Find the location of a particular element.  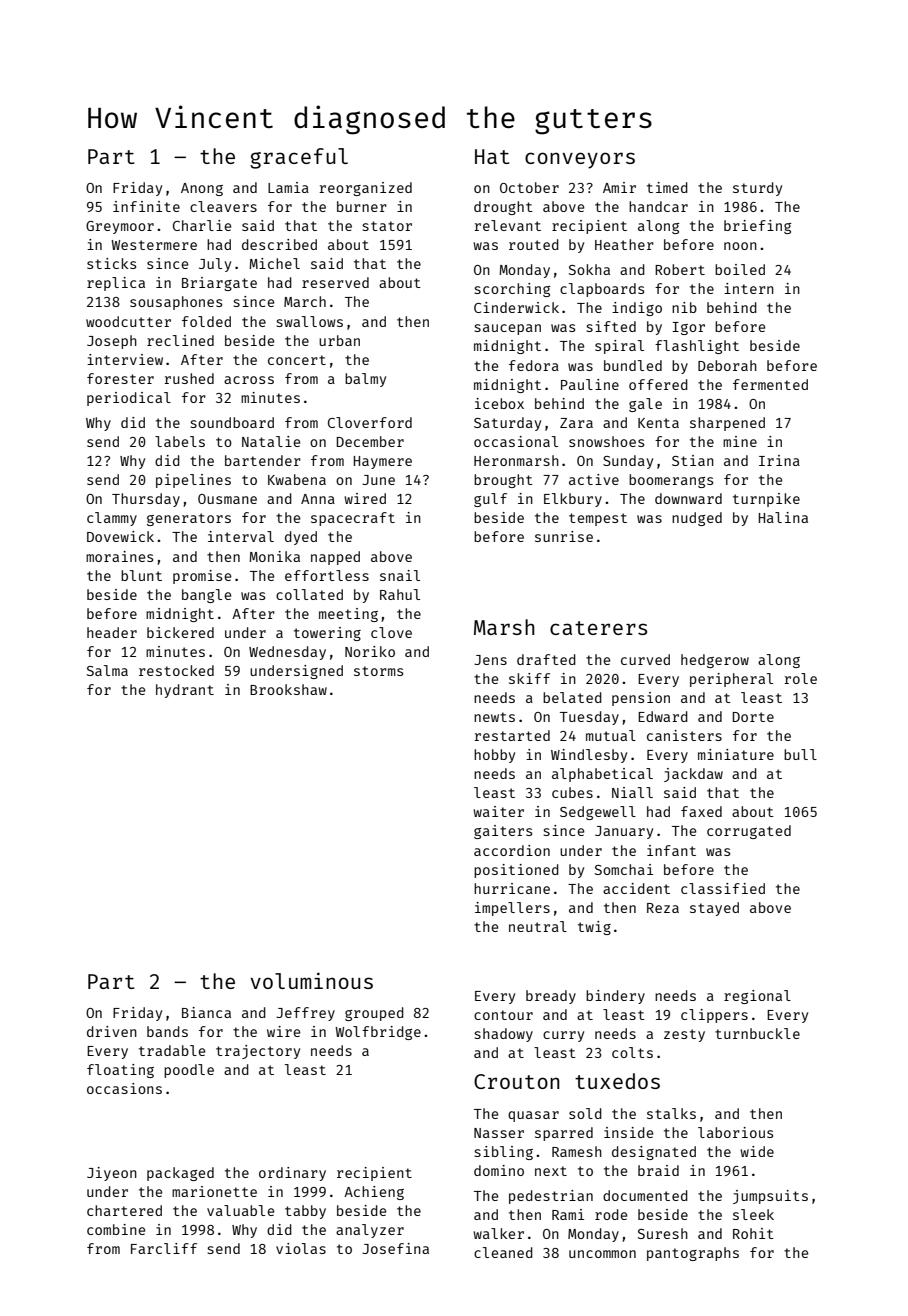

Bianca is located at coordinates (206, 1012).
